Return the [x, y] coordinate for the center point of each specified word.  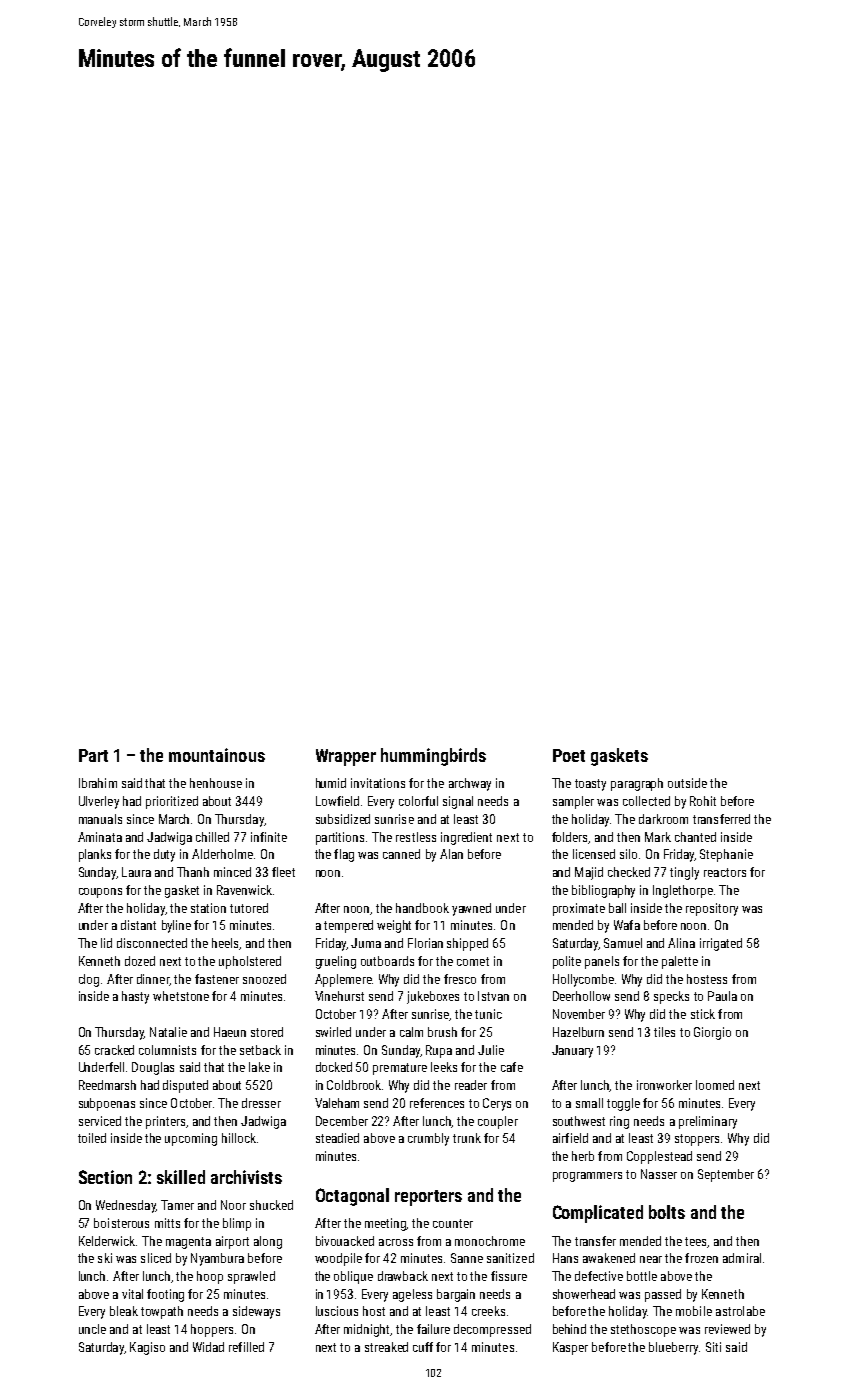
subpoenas [107, 1104]
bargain [456, 1295]
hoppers [212, 1330]
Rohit [703, 801]
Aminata [100, 837]
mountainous [217, 755]
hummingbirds [433, 757]
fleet [283, 872]
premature [400, 1069]
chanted [695, 837]
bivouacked [345, 1241]
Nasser [659, 1174]
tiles [664, 1032]
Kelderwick [107, 1241]
